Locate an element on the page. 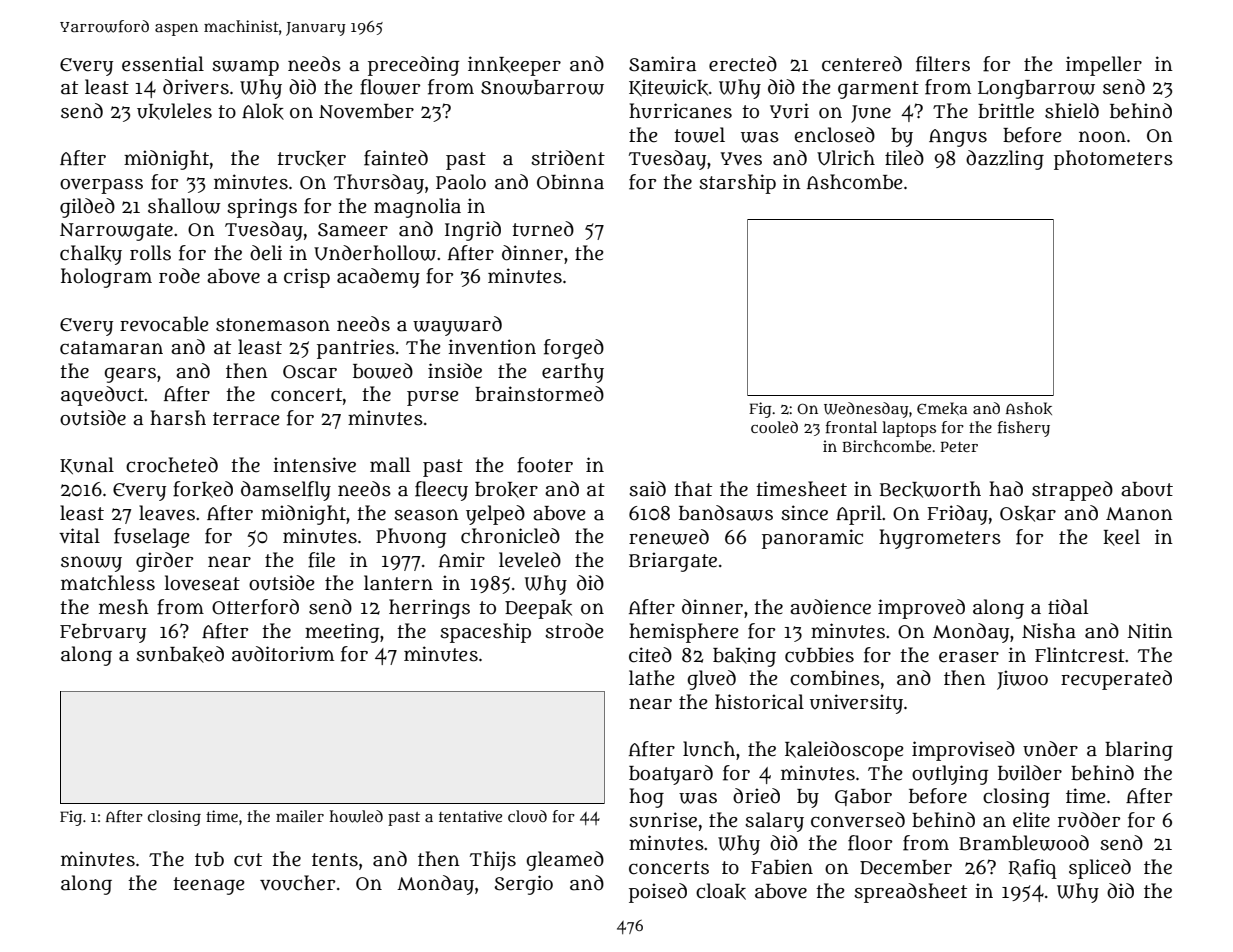 The width and height of the document is (1233, 952). Paolo is located at coordinates (461, 182).
